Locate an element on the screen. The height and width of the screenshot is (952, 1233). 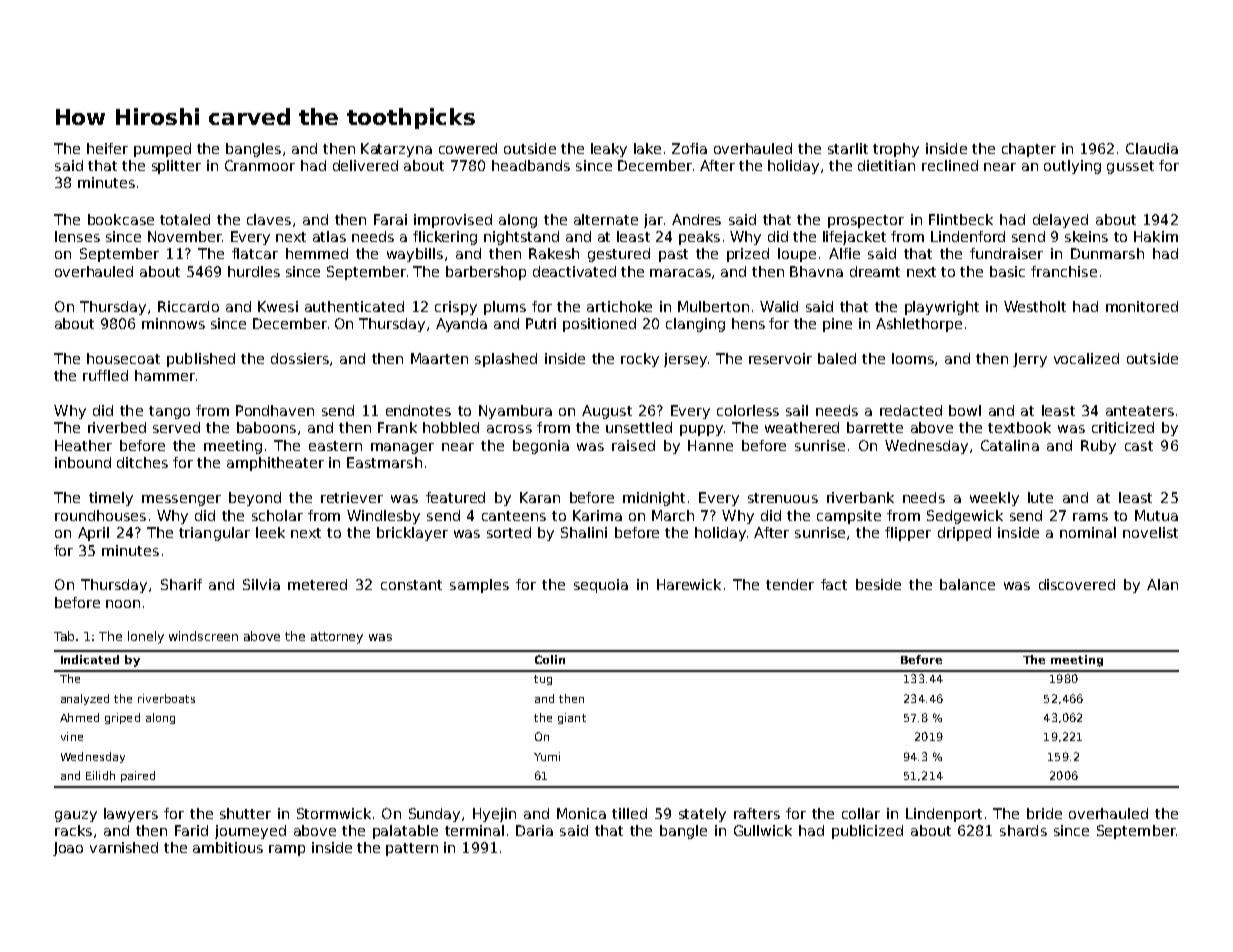
heifer is located at coordinates (107, 148).
